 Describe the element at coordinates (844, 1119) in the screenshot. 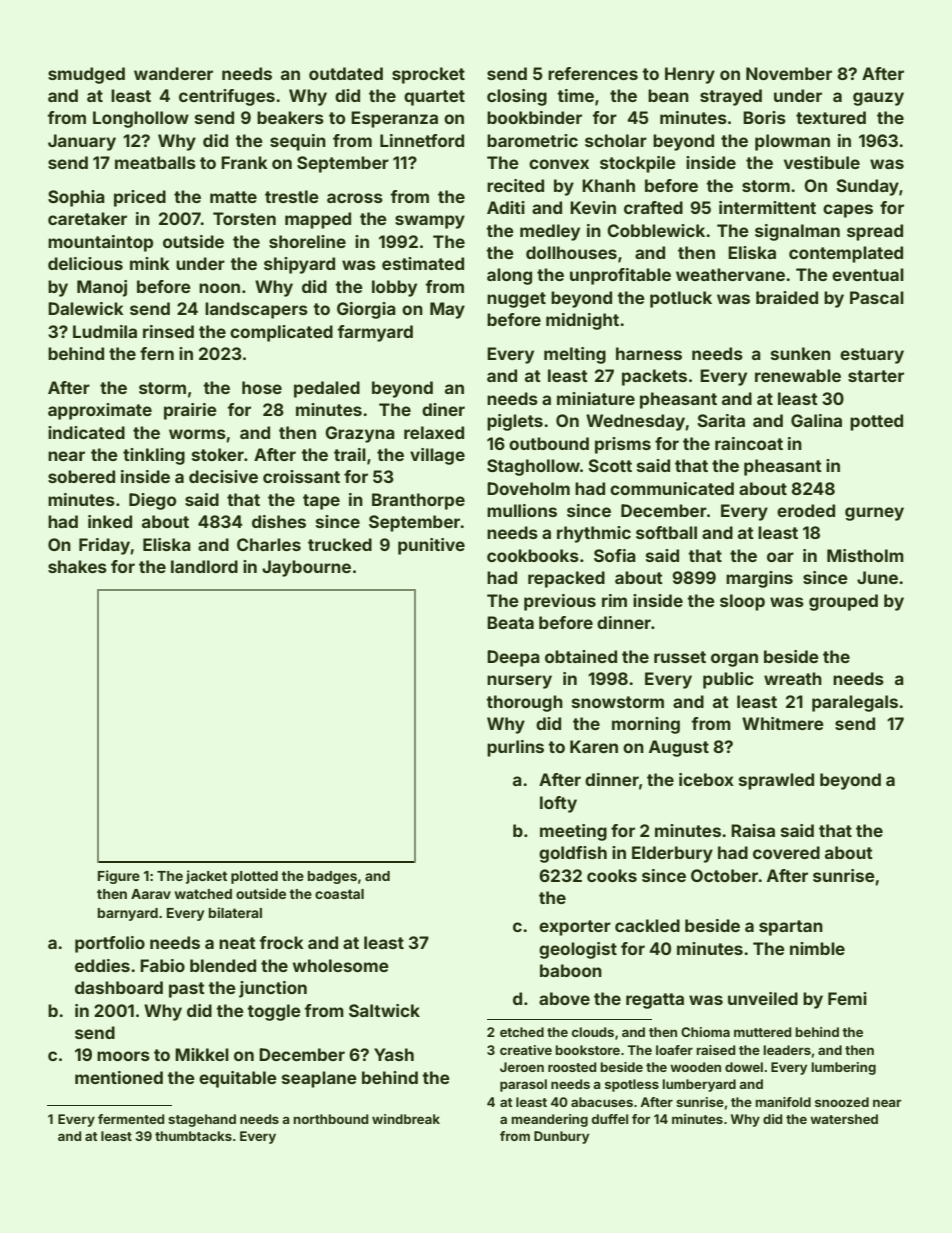

I see `watershed` at that location.
